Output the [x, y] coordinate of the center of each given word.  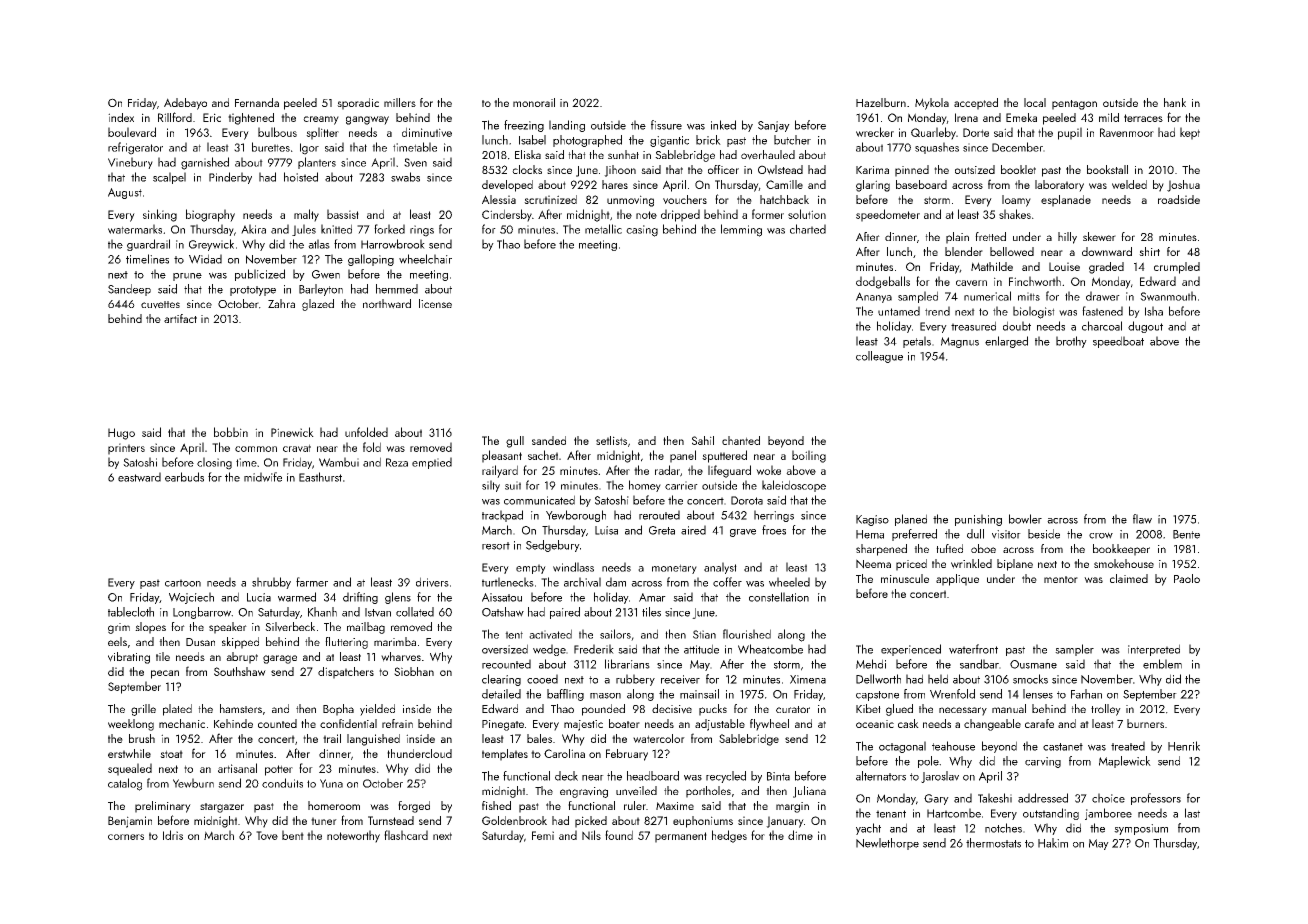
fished [496, 805]
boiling [809, 456]
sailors [615, 634]
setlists [611, 440]
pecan [165, 674]
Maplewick [1125, 762]
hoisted [301, 177]
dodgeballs [883, 282]
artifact [180, 318]
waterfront [973, 649]
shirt [1149, 251]
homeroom [334, 805]
